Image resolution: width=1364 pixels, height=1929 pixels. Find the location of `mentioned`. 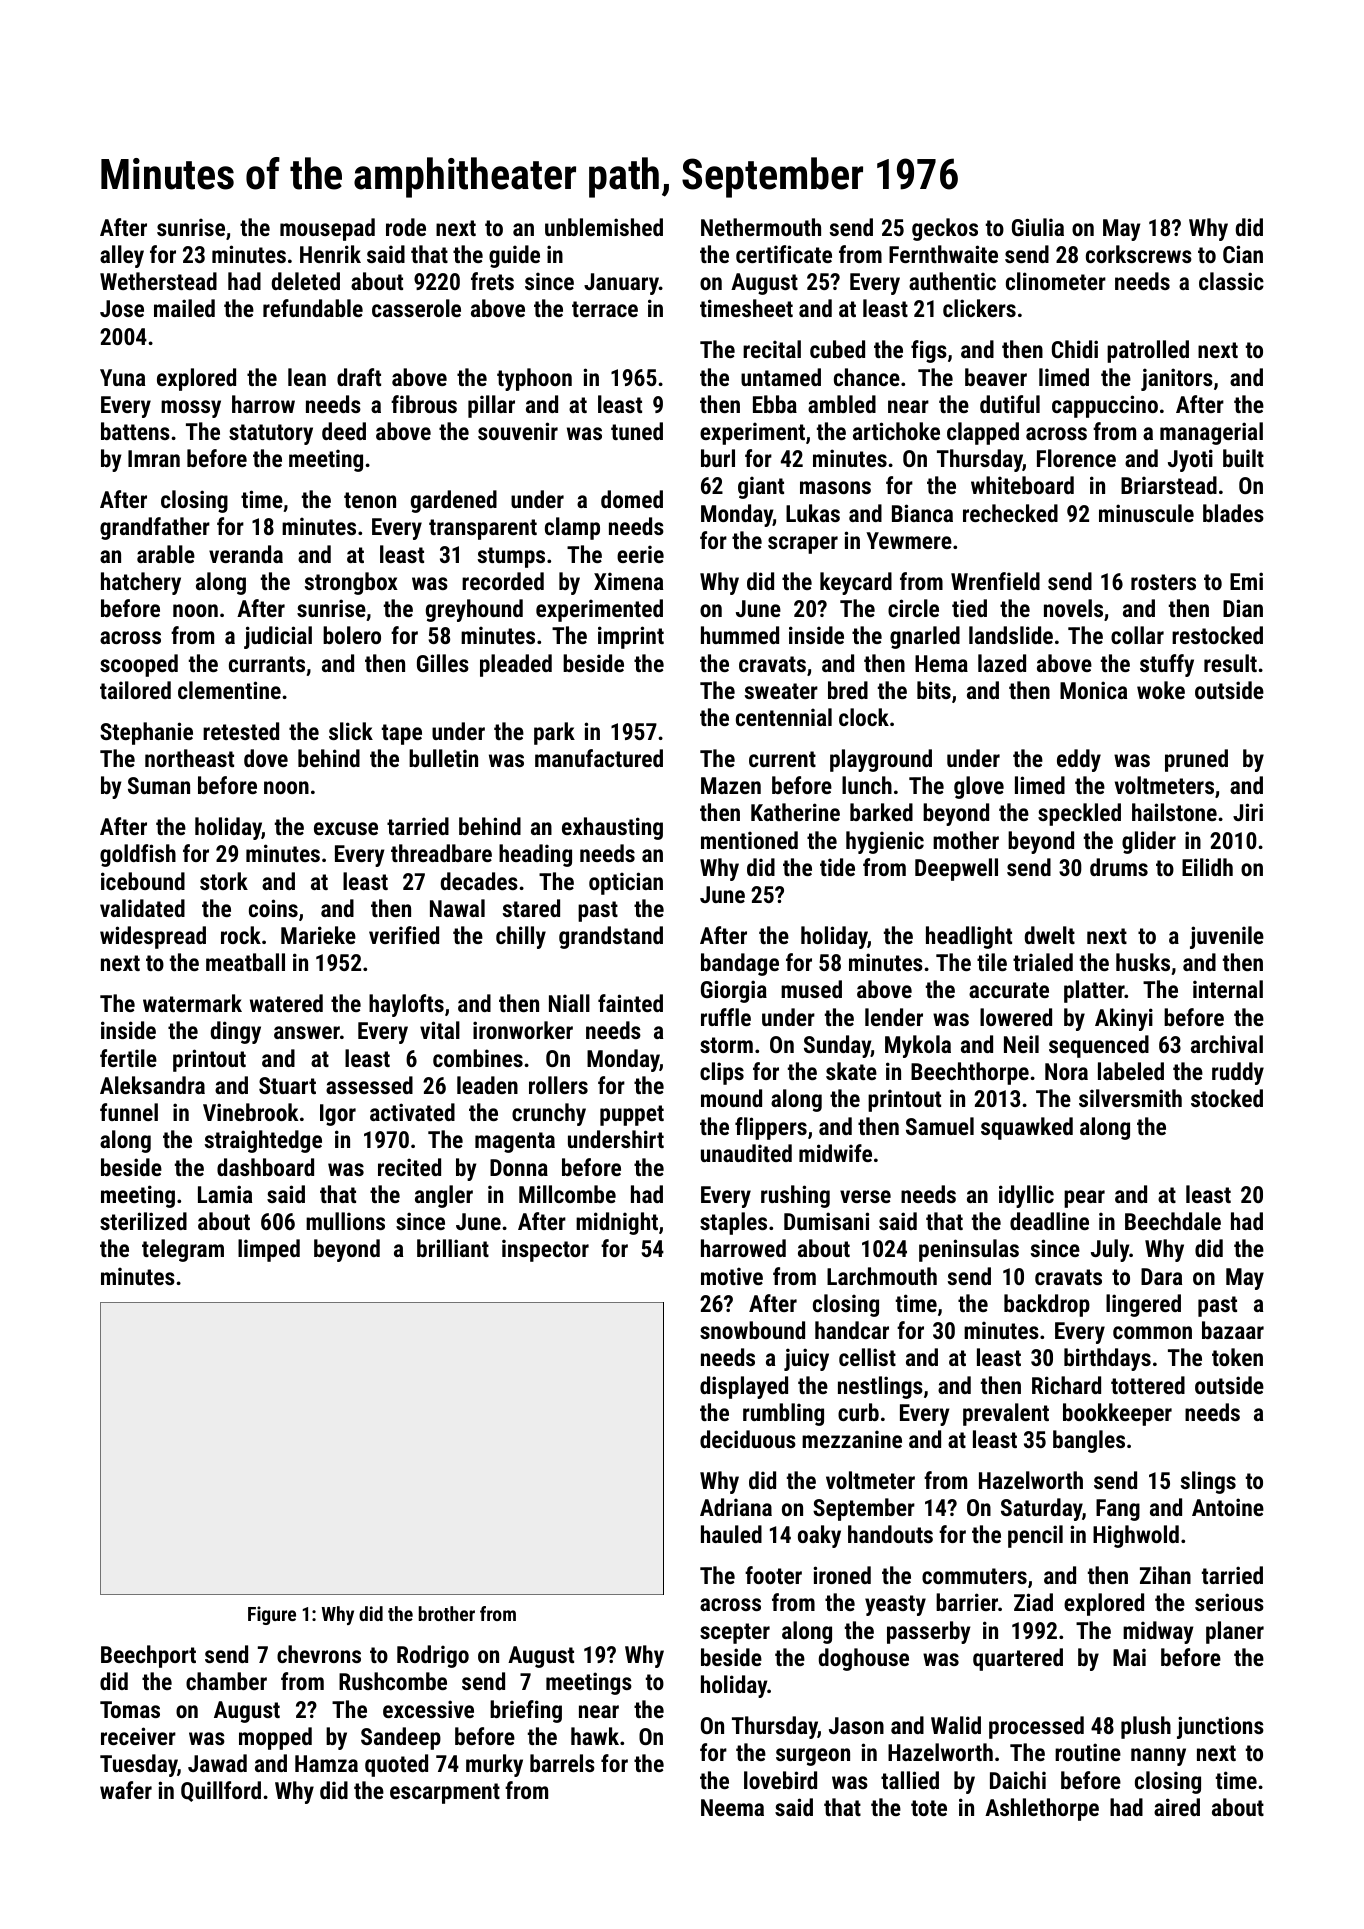

mentioned is located at coordinates (749, 840).
